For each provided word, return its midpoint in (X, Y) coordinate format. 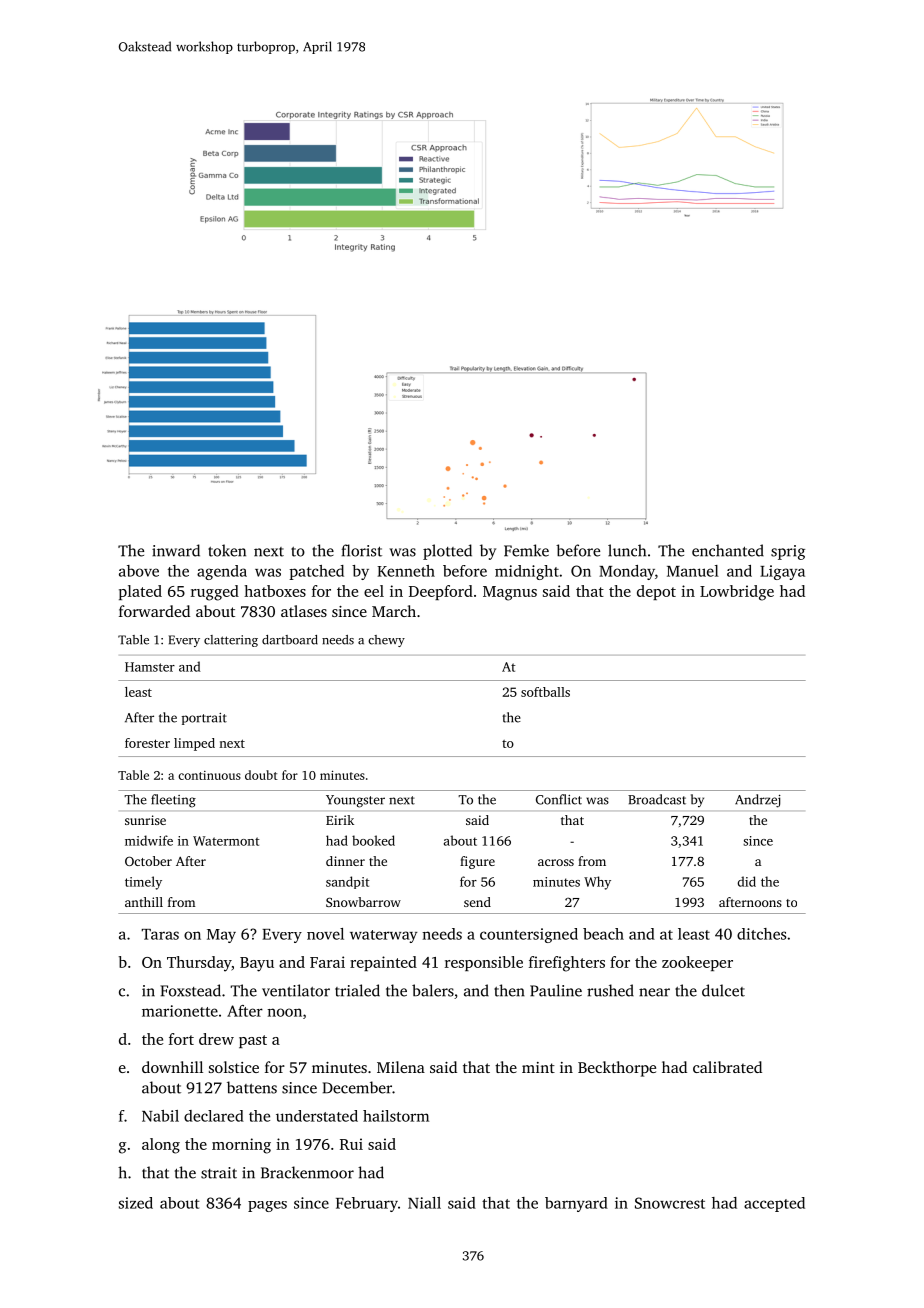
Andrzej (758, 801)
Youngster (355, 801)
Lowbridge (737, 593)
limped (194, 744)
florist (362, 550)
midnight (527, 572)
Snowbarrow (363, 902)
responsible (484, 963)
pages (267, 1206)
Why (597, 883)
